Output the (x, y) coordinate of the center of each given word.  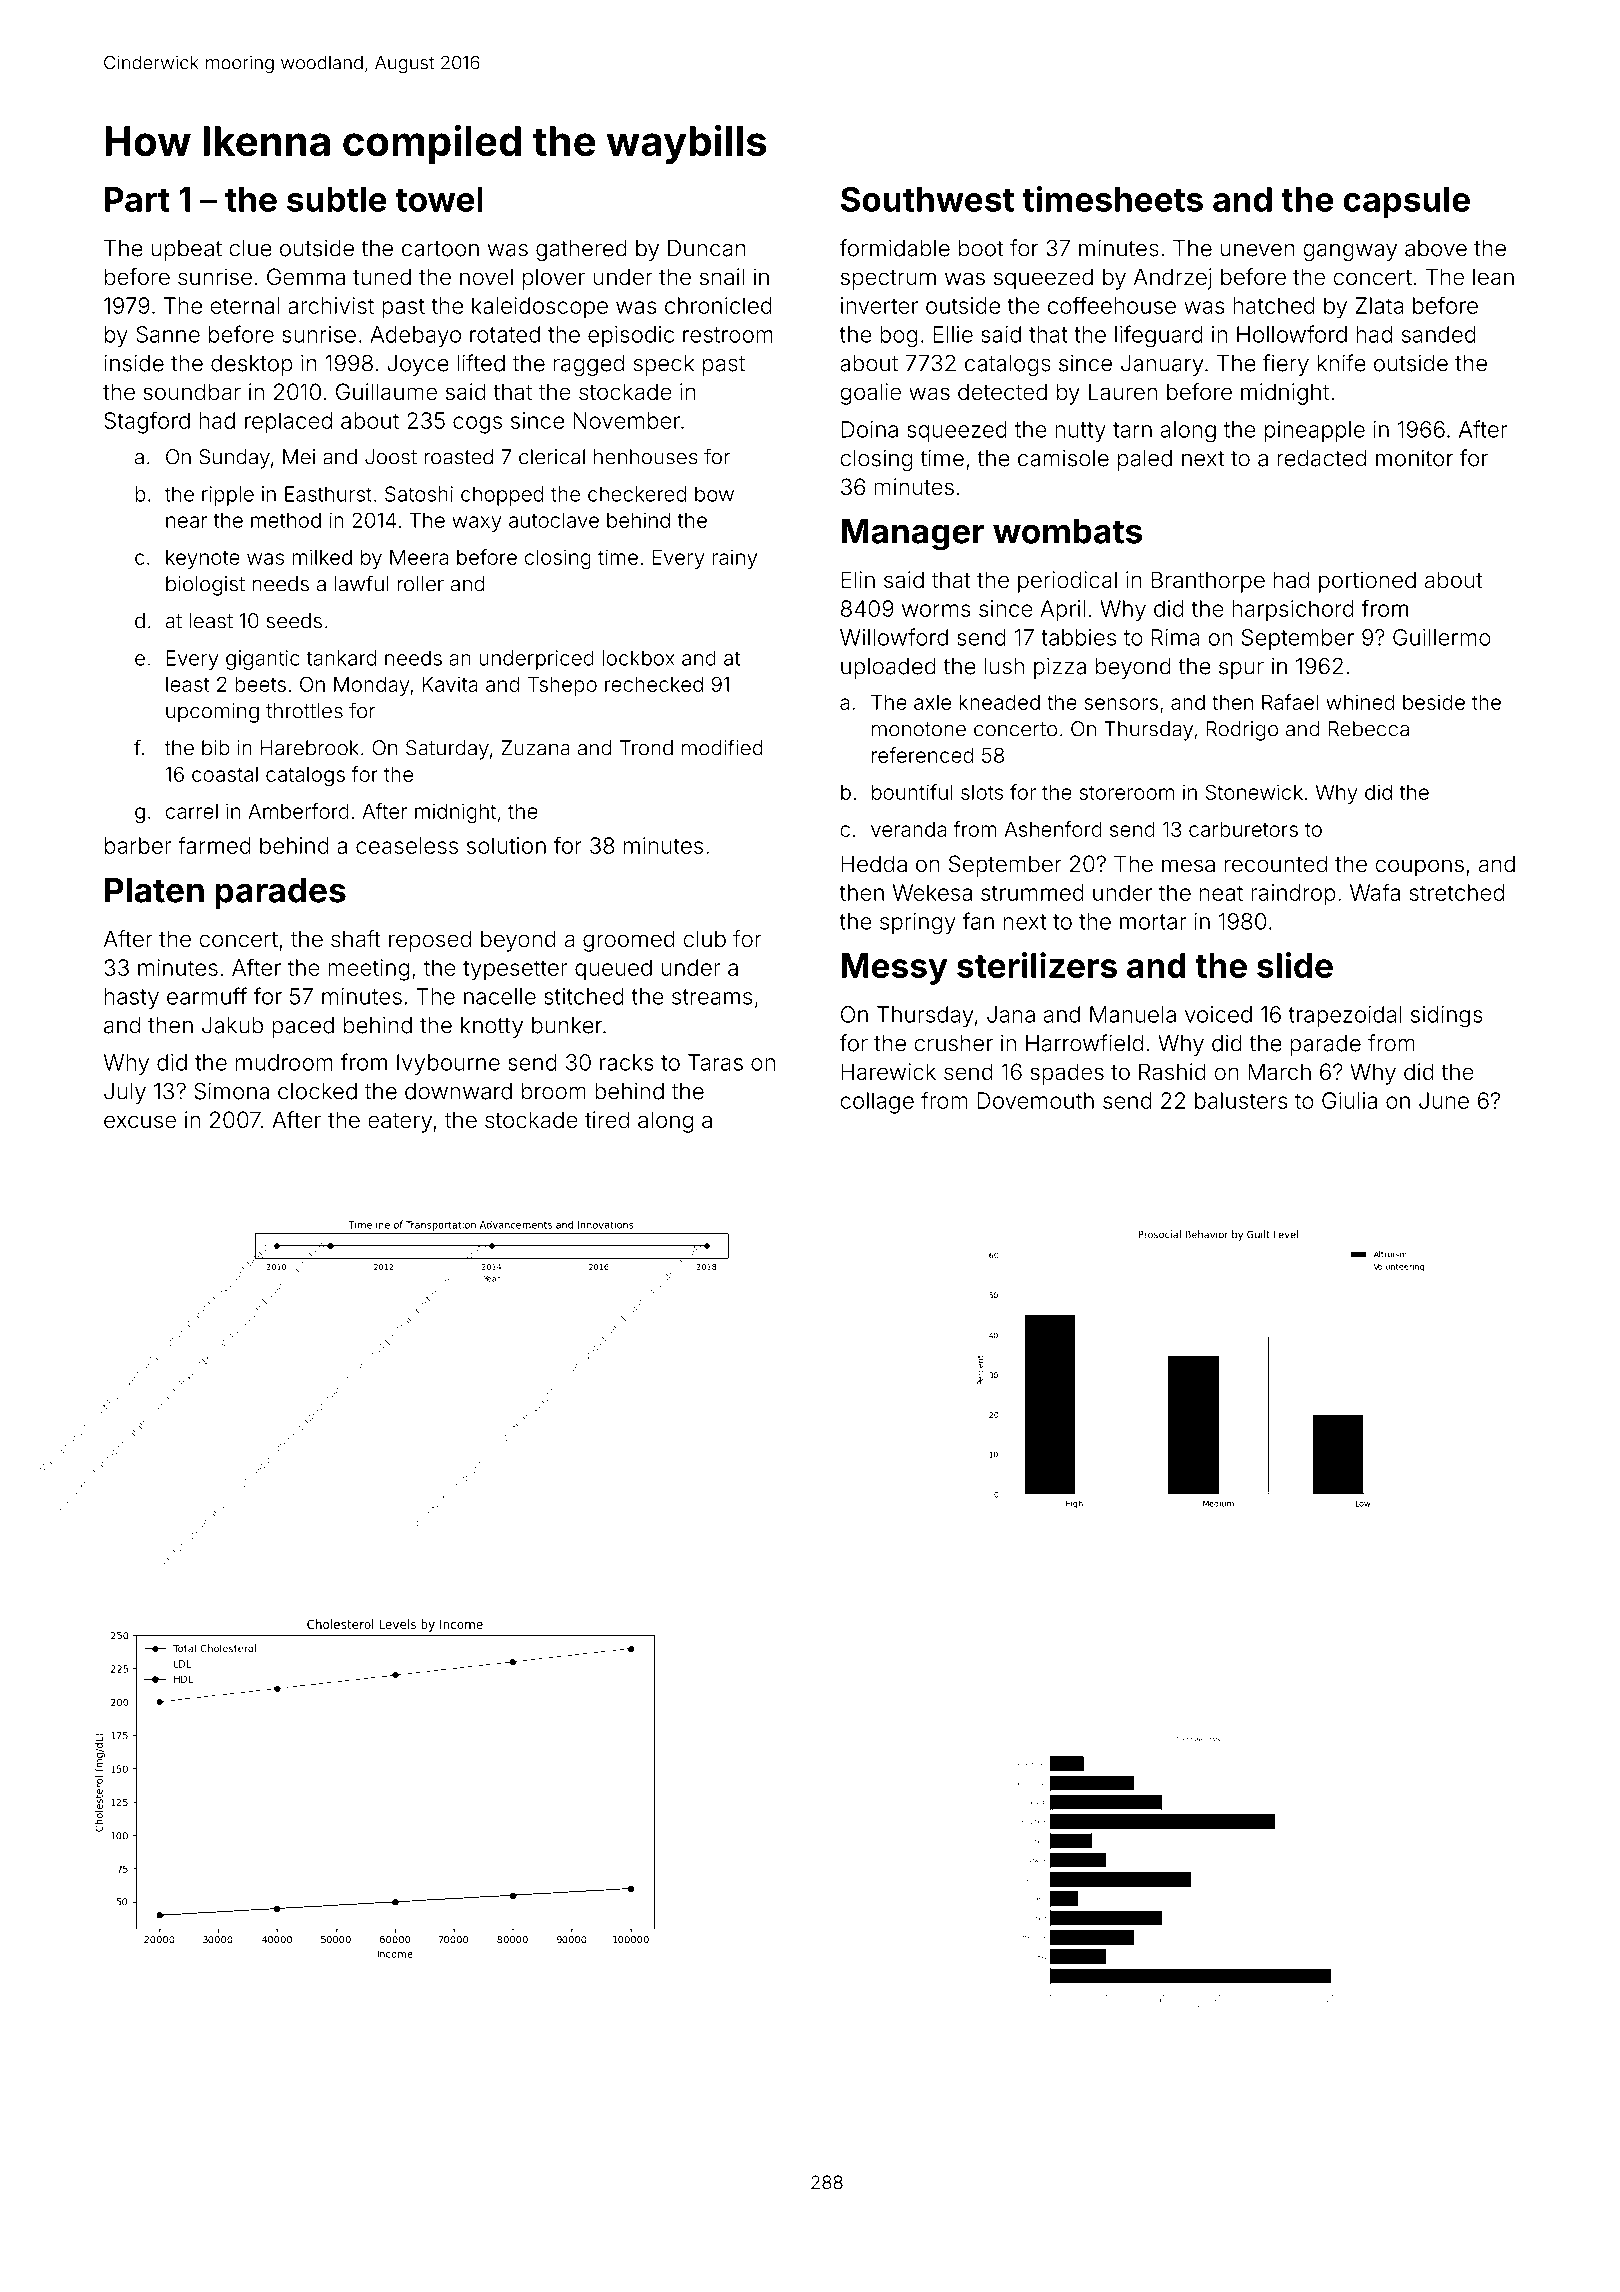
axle (932, 702)
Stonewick (1254, 792)
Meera (419, 557)
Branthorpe (1208, 582)
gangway (1350, 252)
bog (898, 337)
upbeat (186, 250)
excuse (140, 1122)
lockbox (638, 658)
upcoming (212, 713)
